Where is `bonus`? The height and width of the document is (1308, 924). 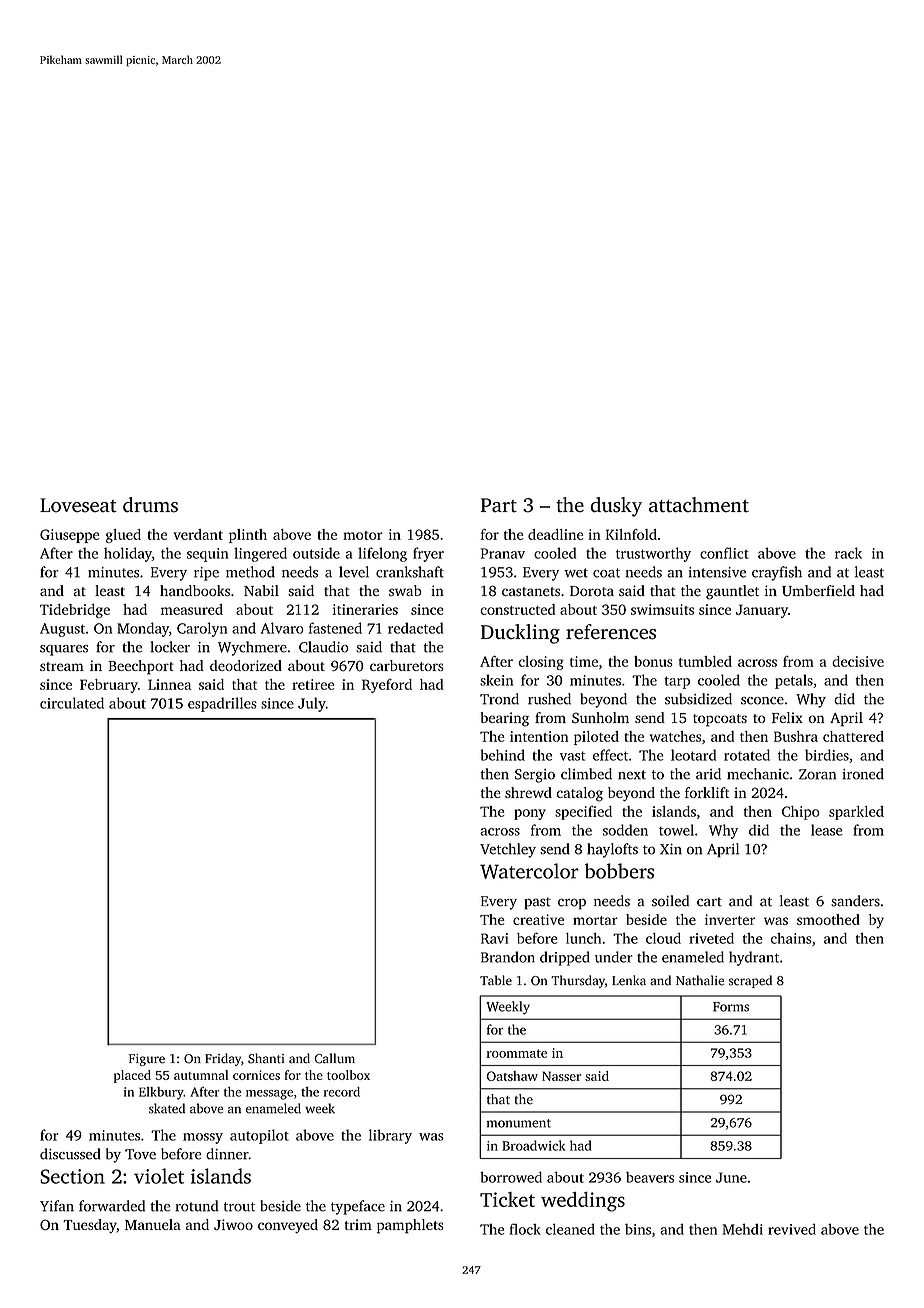 bonus is located at coordinates (653, 661).
